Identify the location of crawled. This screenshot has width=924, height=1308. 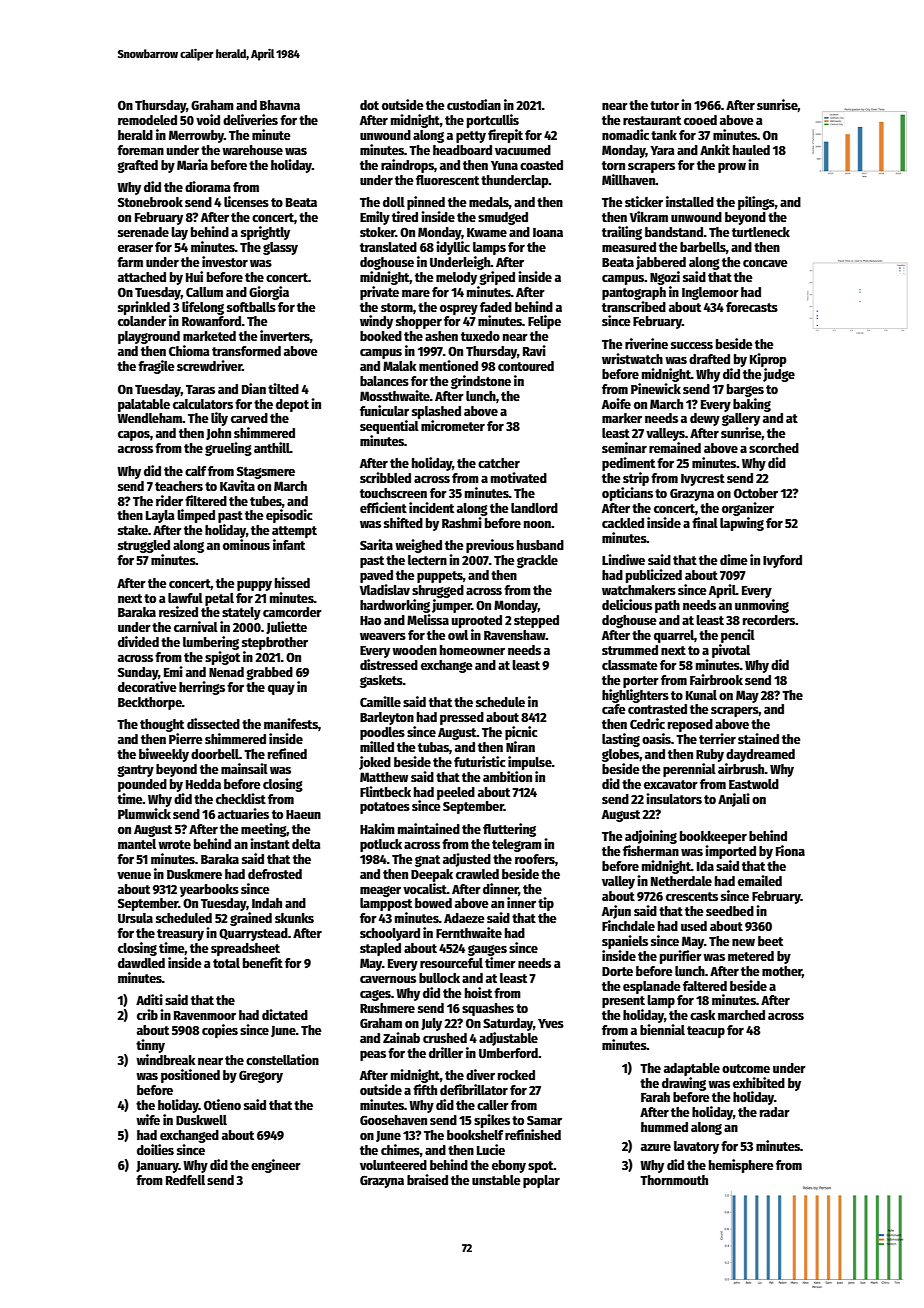
(477, 874).
